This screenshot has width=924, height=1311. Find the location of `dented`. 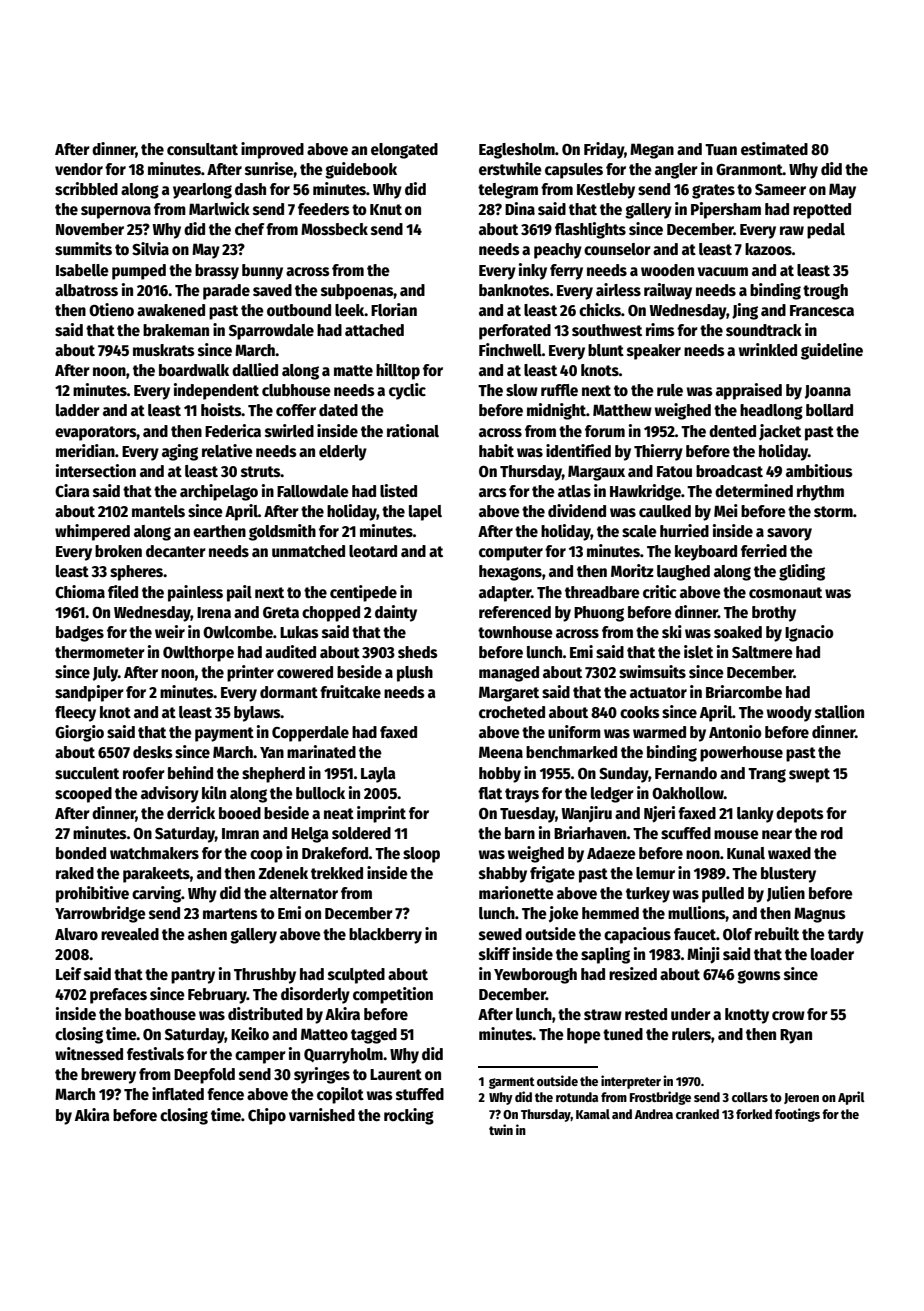

dented is located at coordinates (732, 431).
